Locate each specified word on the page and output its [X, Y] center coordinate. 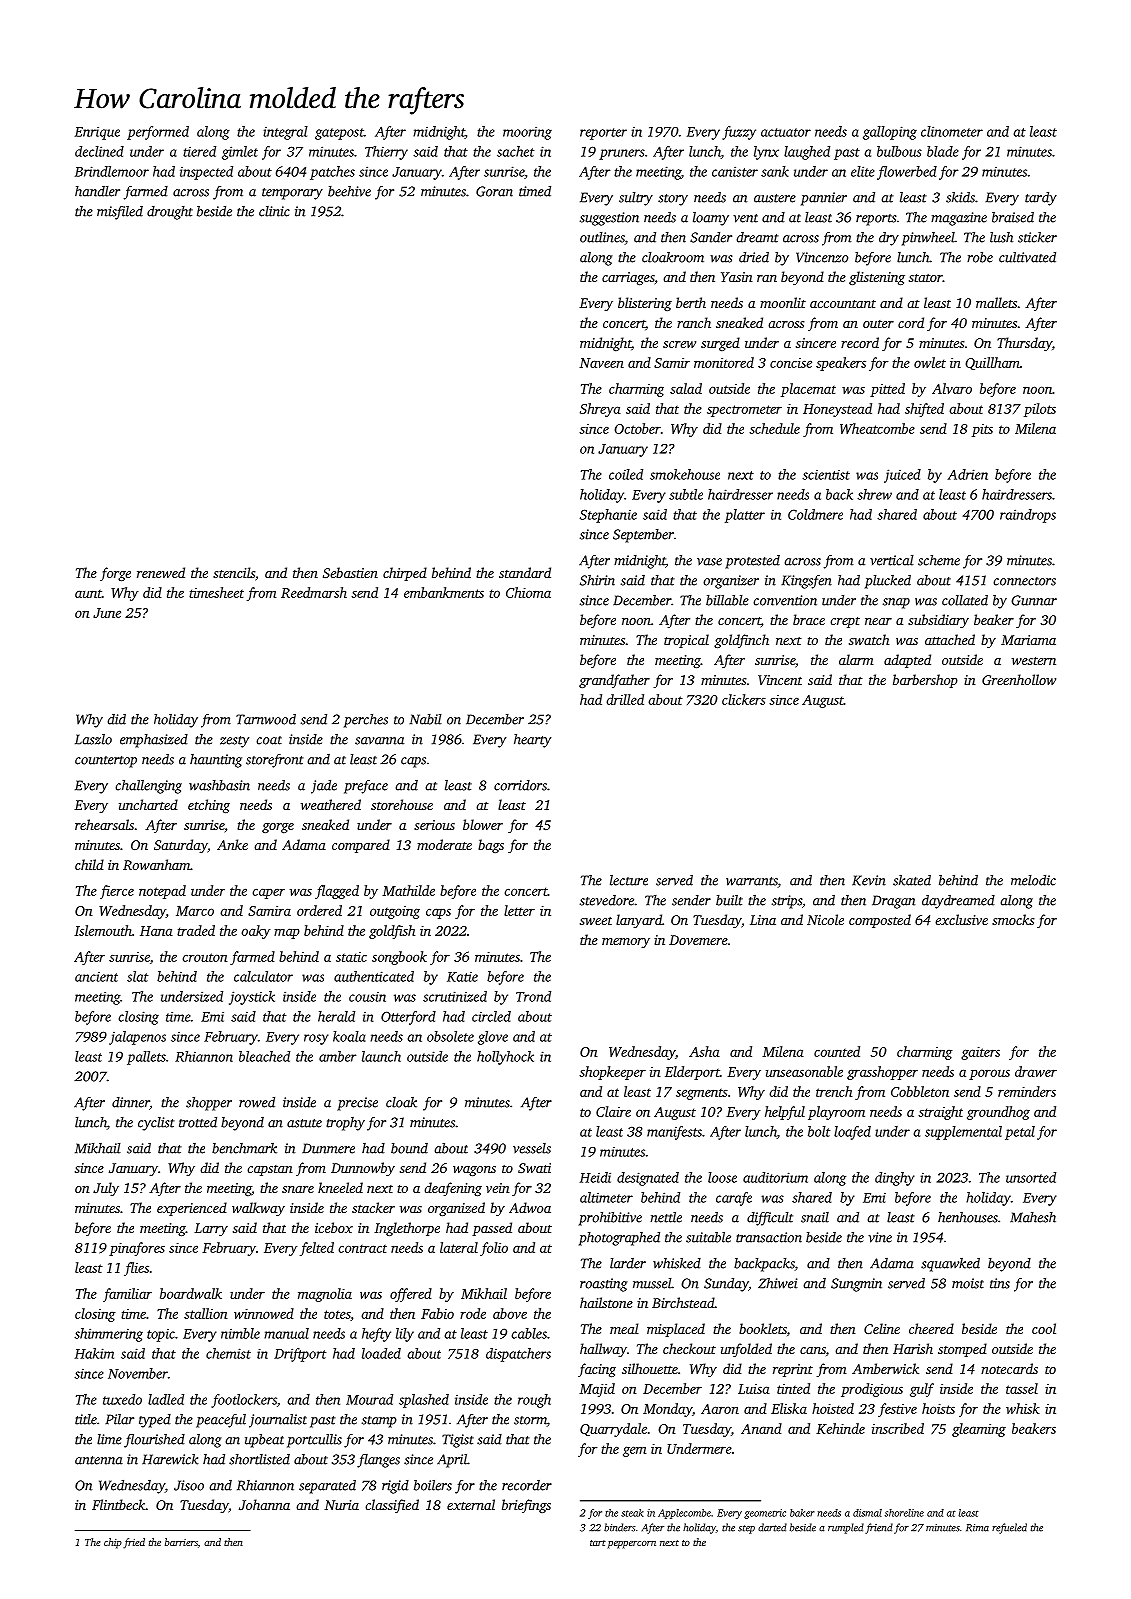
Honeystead [837, 410]
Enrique [97, 133]
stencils [234, 572]
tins [1000, 1283]
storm [530, 1421]
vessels [532, 1148]
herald [336, 1016]
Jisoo [189, 1485]
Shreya [600, 410]
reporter [603, 134]
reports [876, 220]
